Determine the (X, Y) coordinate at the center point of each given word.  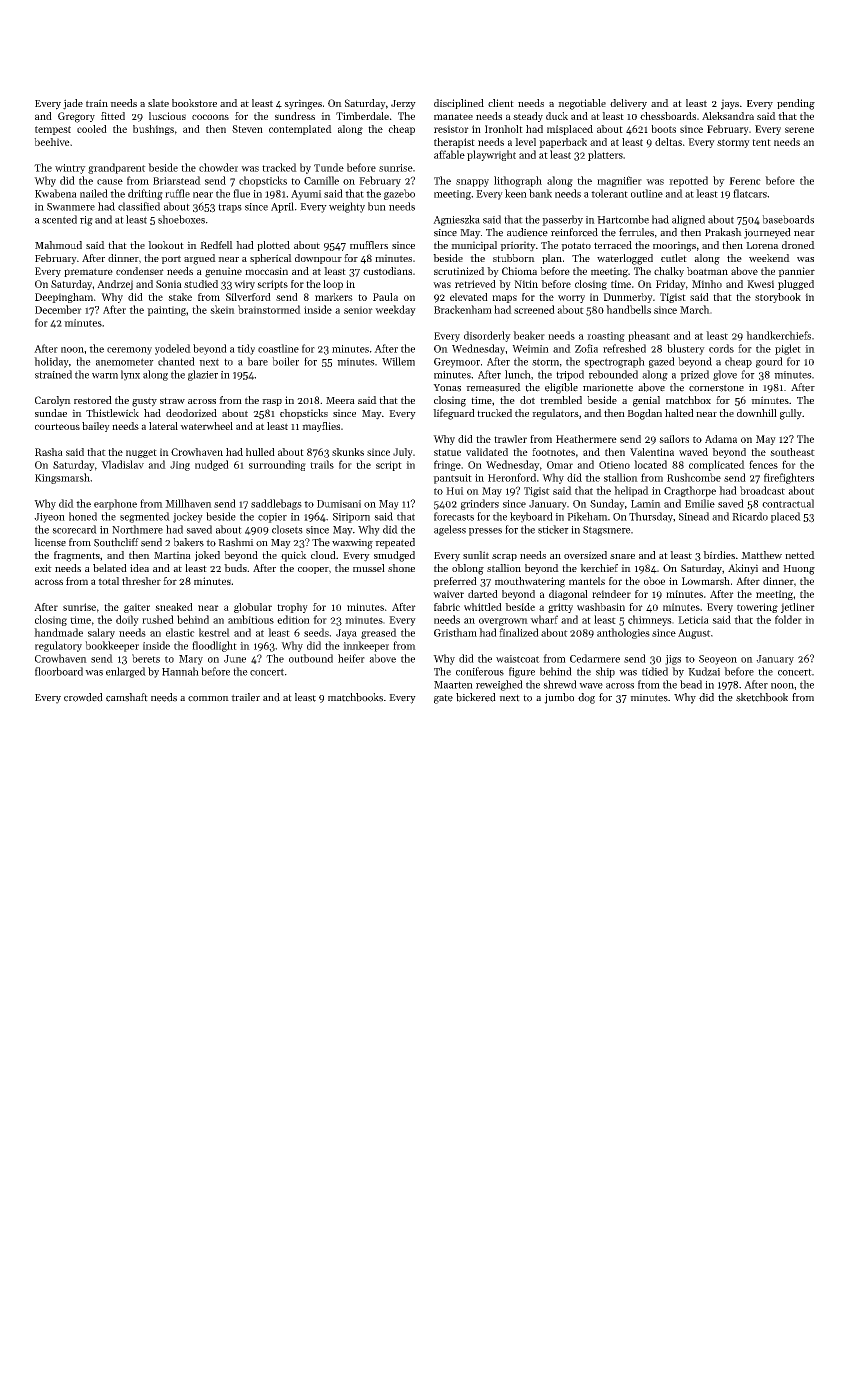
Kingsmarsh (62, 478)
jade (73, 104)
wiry (244, 285)
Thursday (651, 517)
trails (322, 464)
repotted (688, 181)
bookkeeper (112, 646)
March (695, 309)
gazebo (399, 194)
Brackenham (463, 309)
